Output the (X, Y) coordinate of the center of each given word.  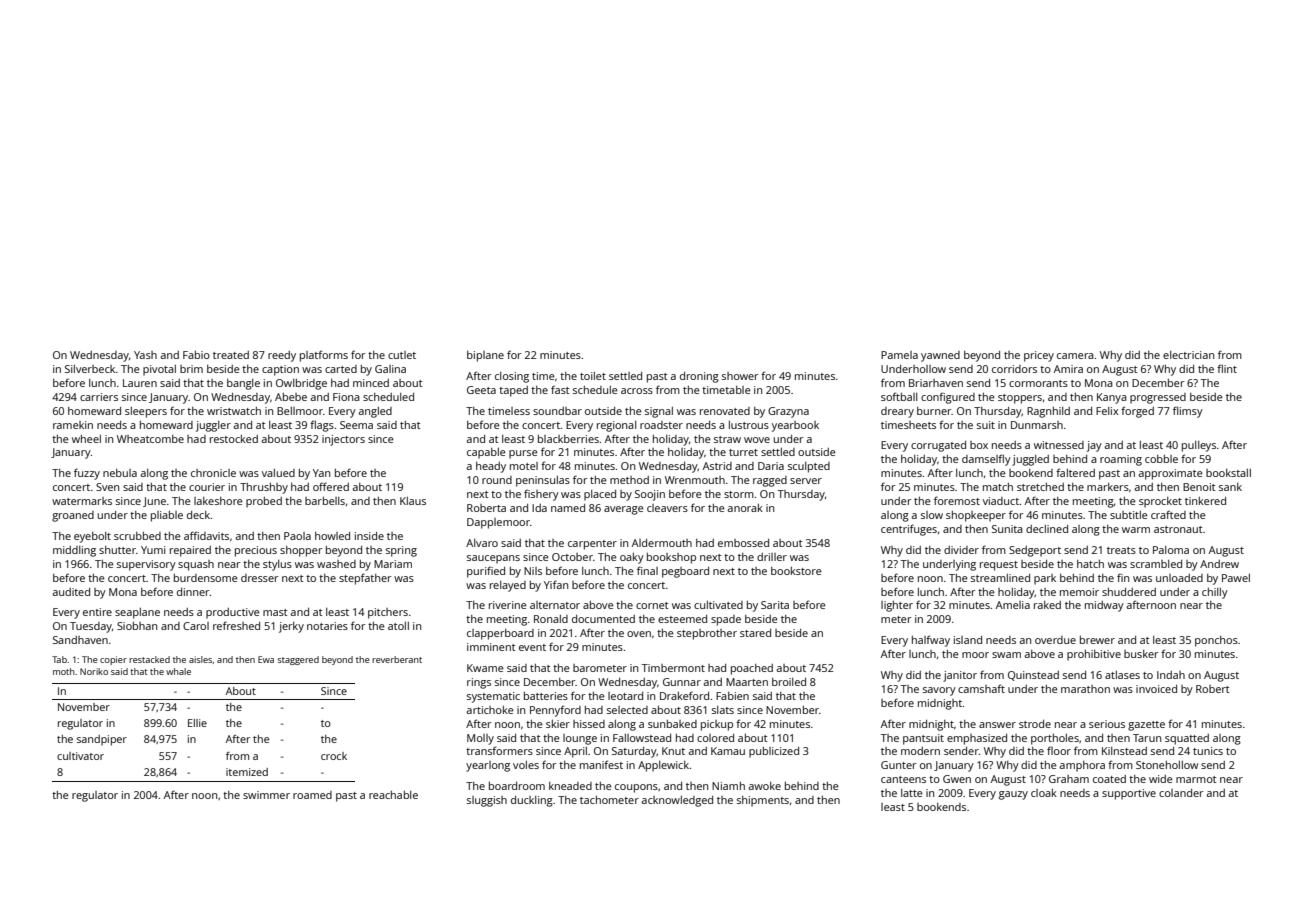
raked (1047, 605)
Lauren (140, 383)
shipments (763, 801)
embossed (743, 543)
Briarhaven (936, 383)
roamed (312, 795)
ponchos (1216, 641)
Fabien (732, 696)
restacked (149, 659)
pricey (1039, 356)
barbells (325, 501)
